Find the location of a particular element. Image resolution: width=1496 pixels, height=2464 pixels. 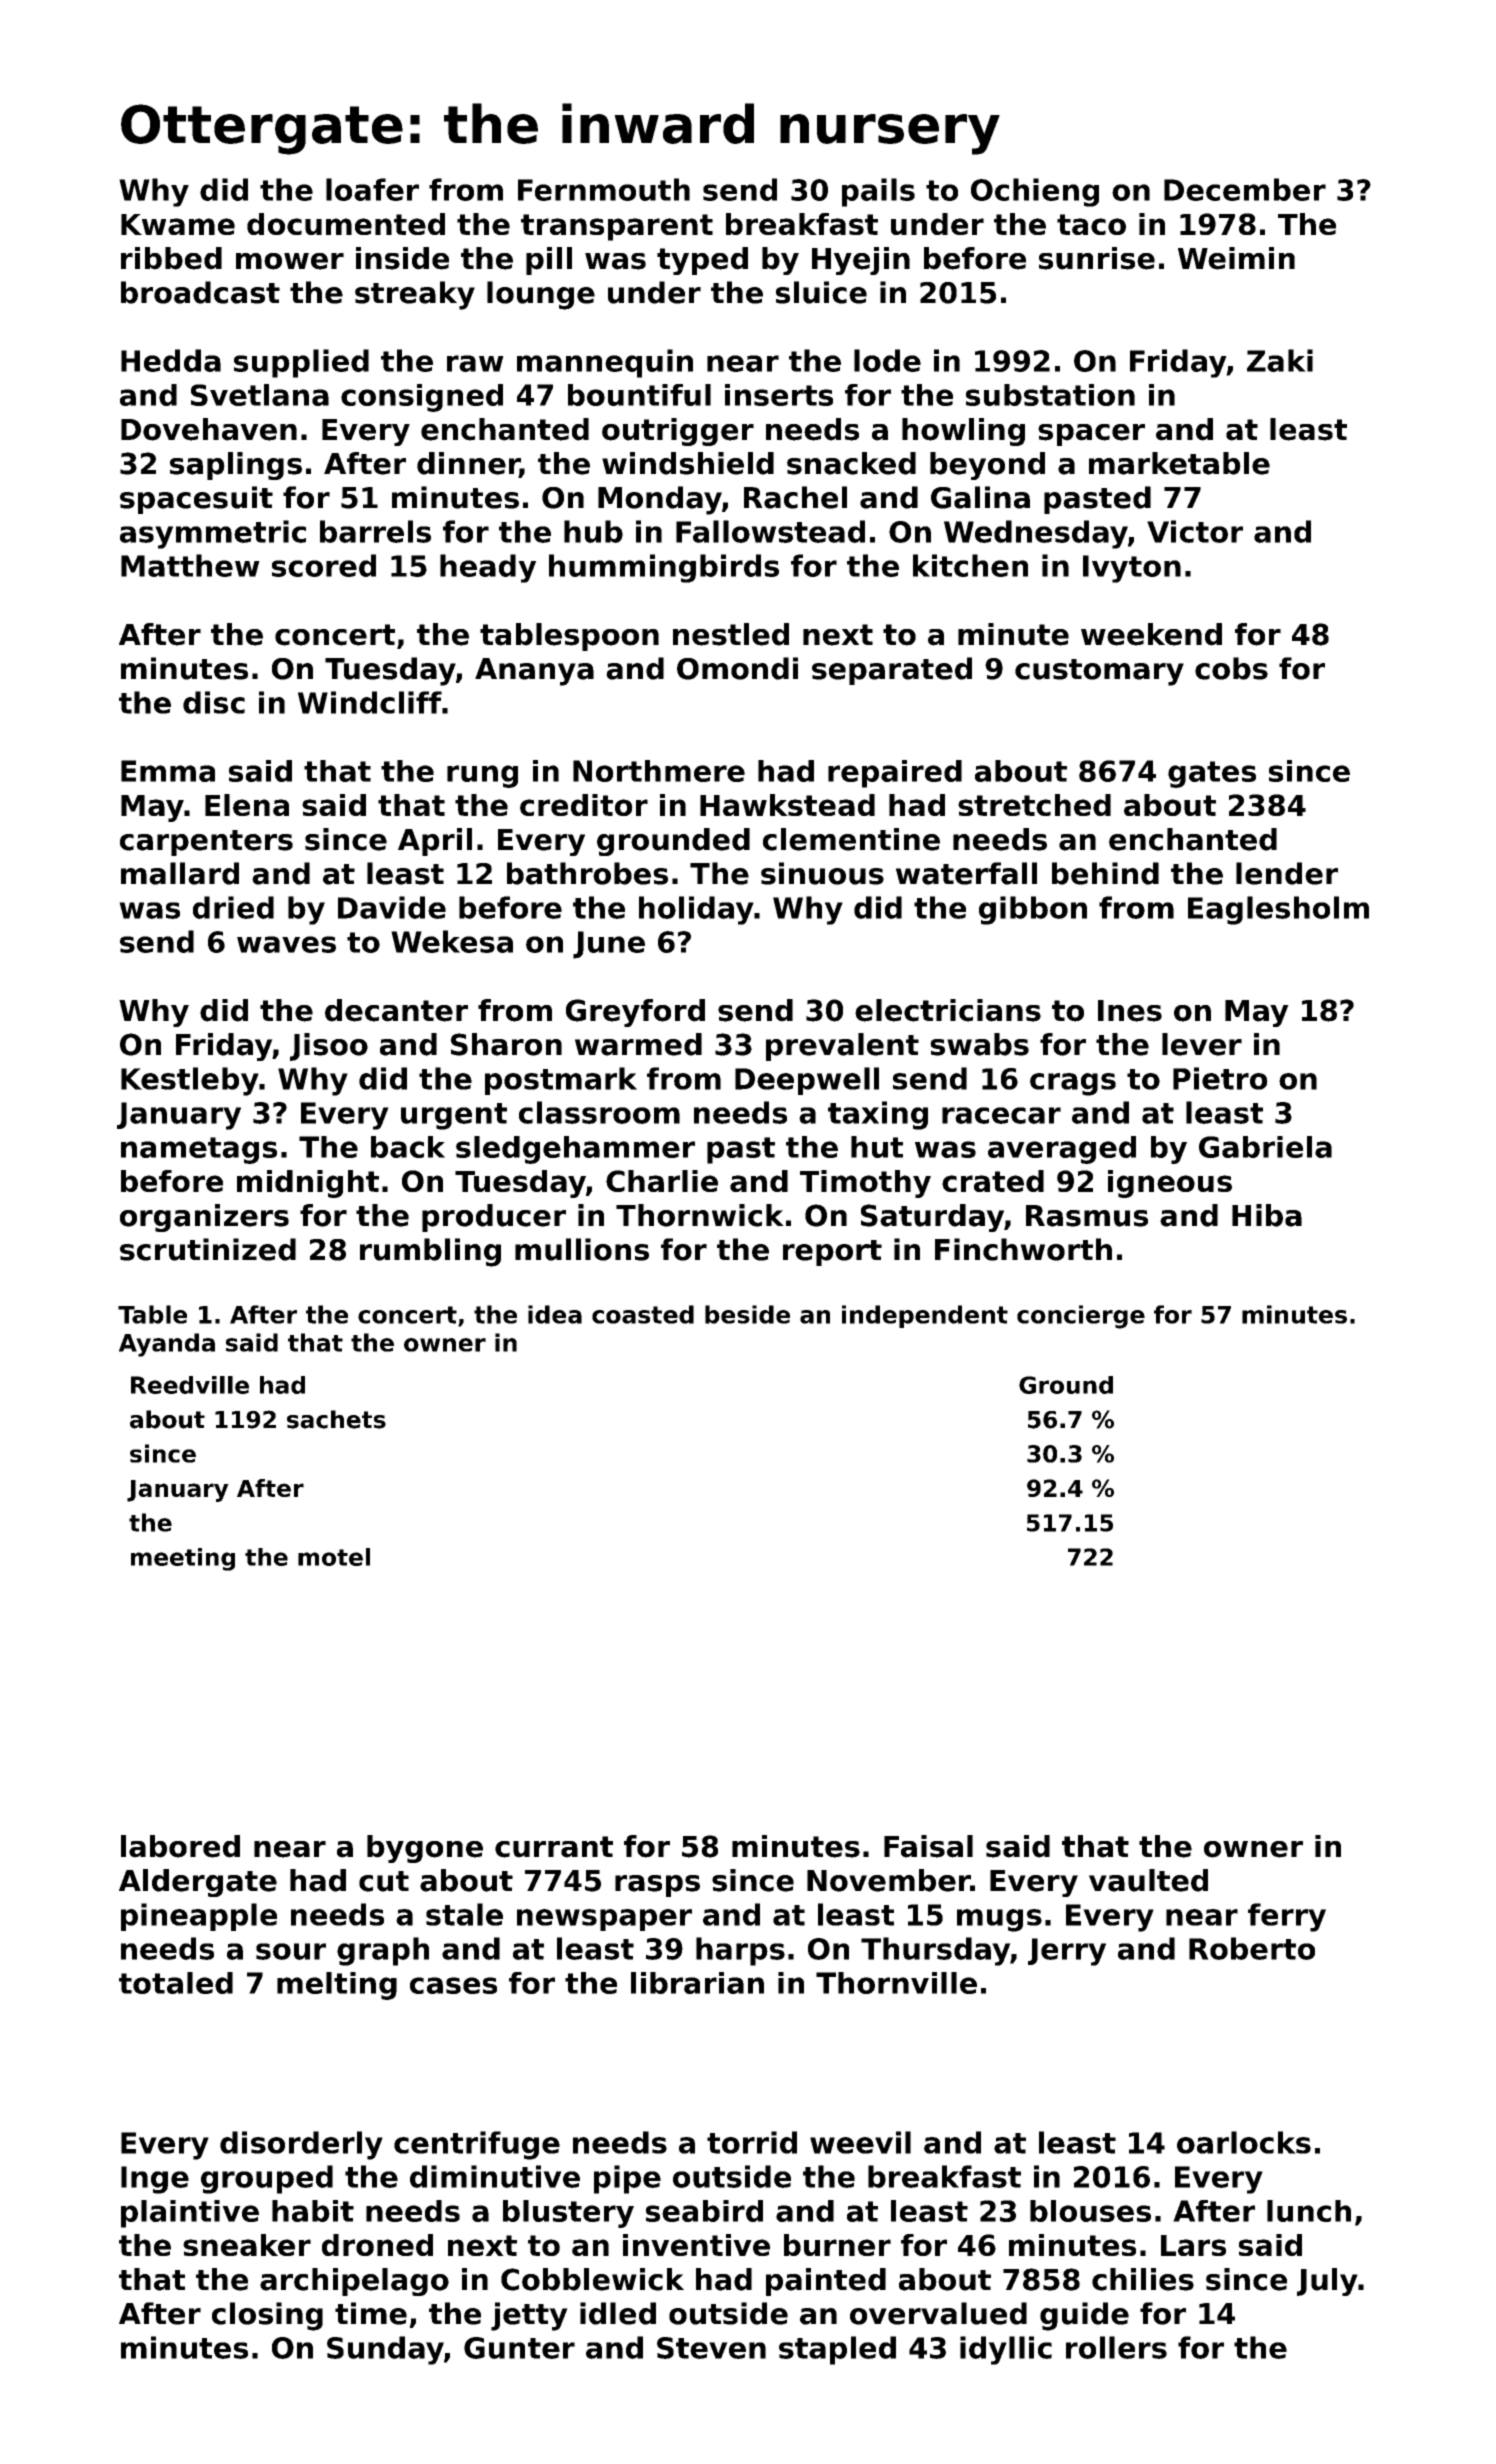

scored is located at coordinates (324, 565).
